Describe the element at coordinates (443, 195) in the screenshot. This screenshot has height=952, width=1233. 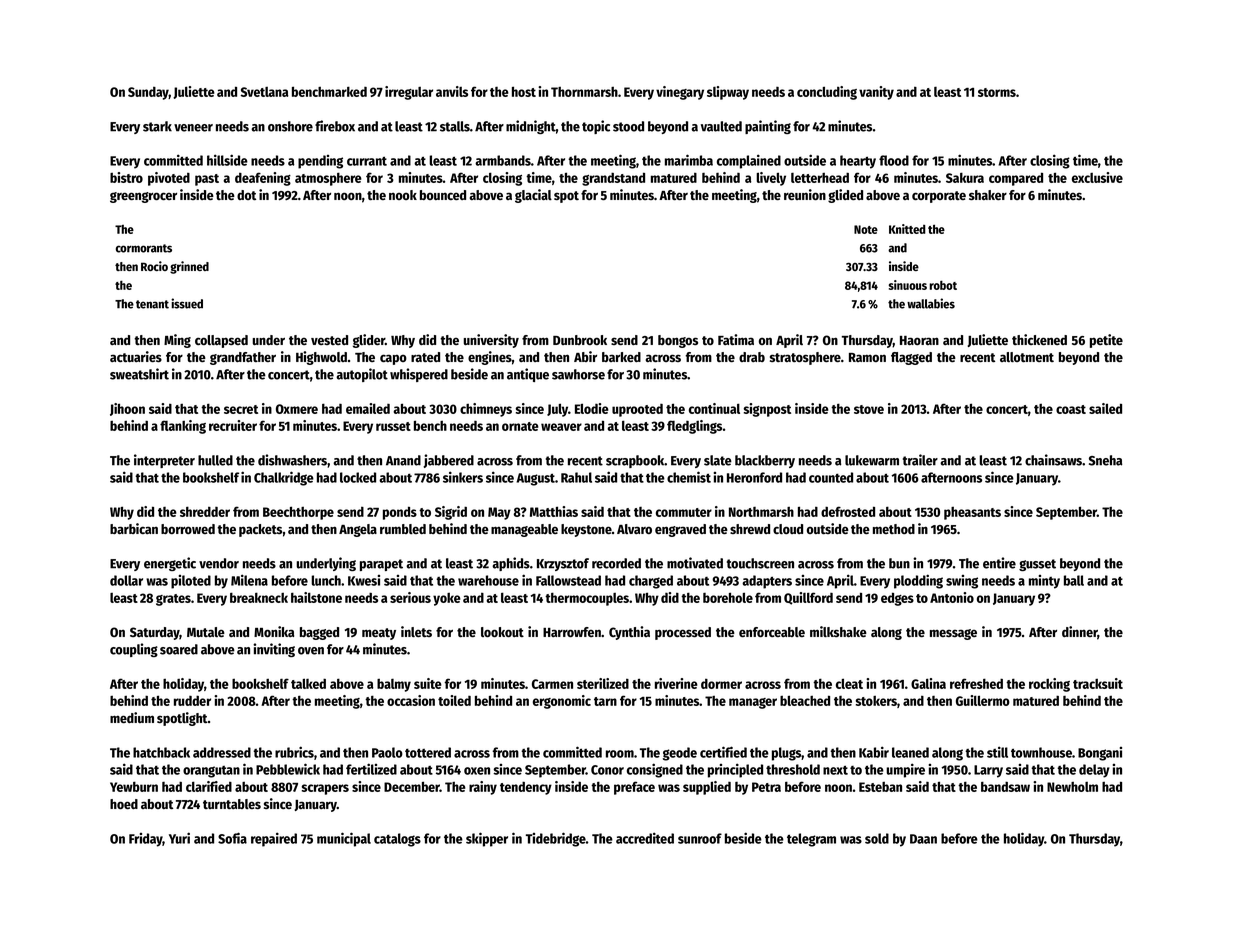
I see `bounced` at that location.
